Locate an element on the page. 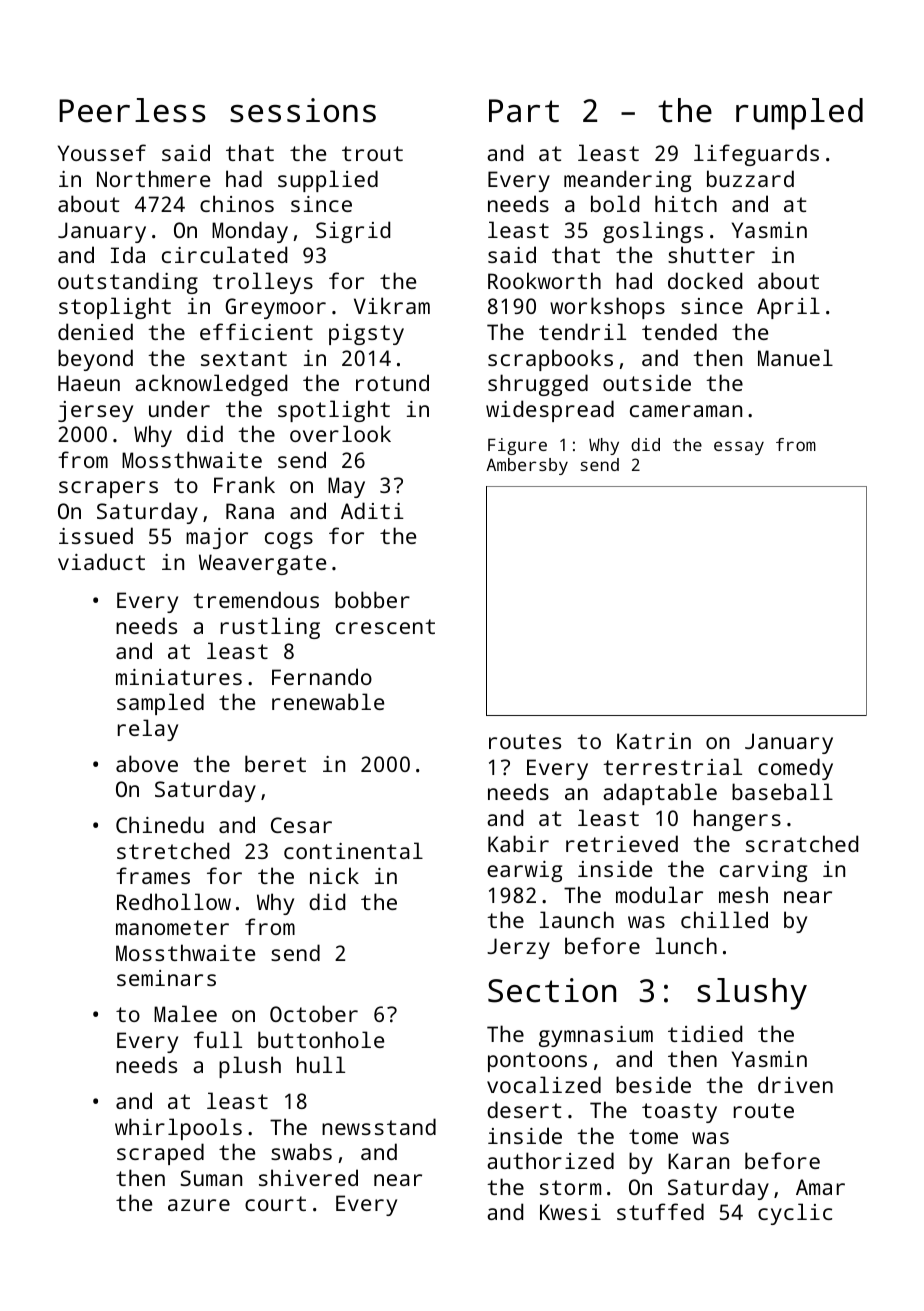  Vikram is located at coordinates (392, 305).
